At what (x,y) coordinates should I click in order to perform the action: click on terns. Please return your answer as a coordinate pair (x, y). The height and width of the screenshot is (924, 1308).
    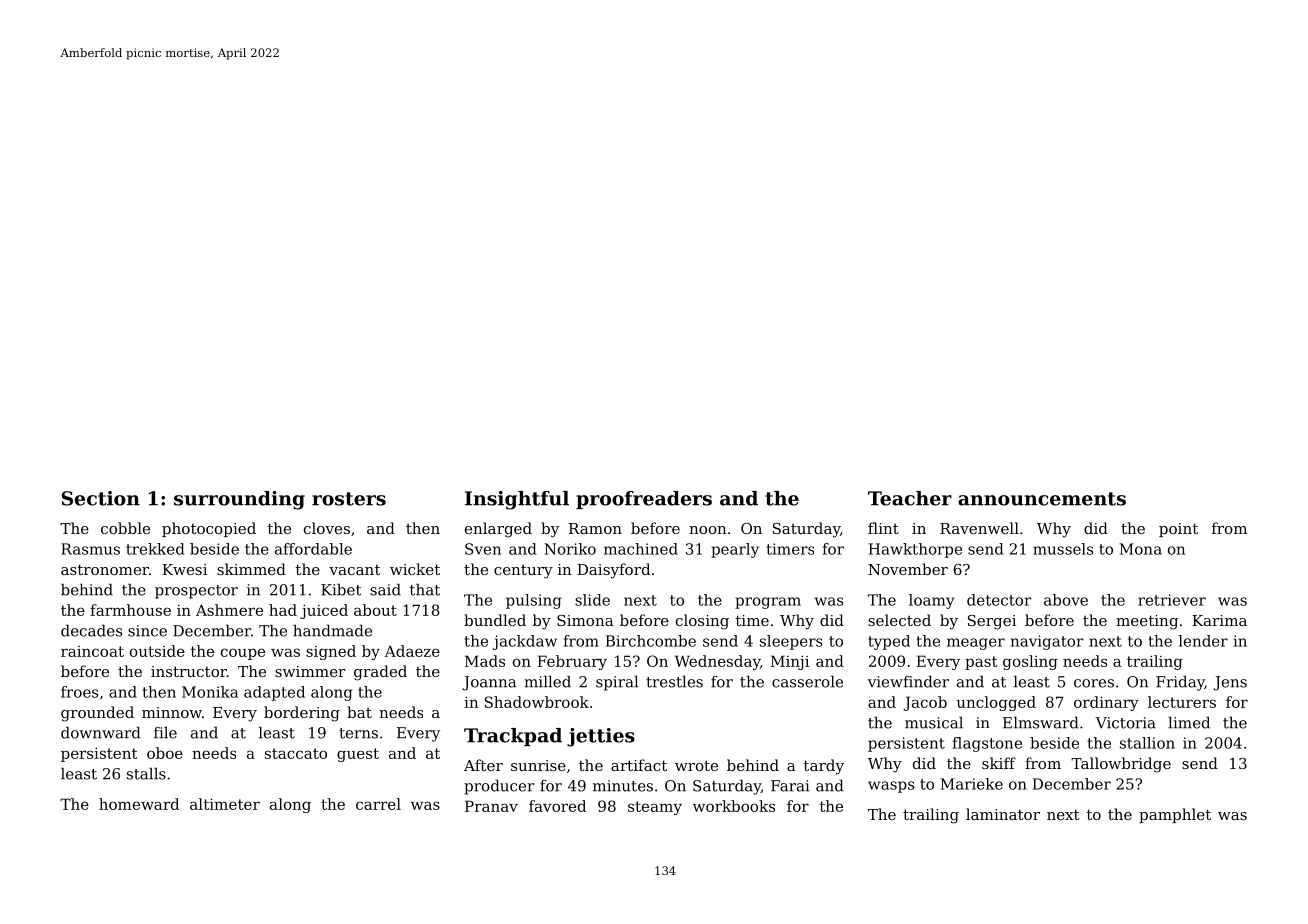
    Looking at the image, I should click on (358, 733).
